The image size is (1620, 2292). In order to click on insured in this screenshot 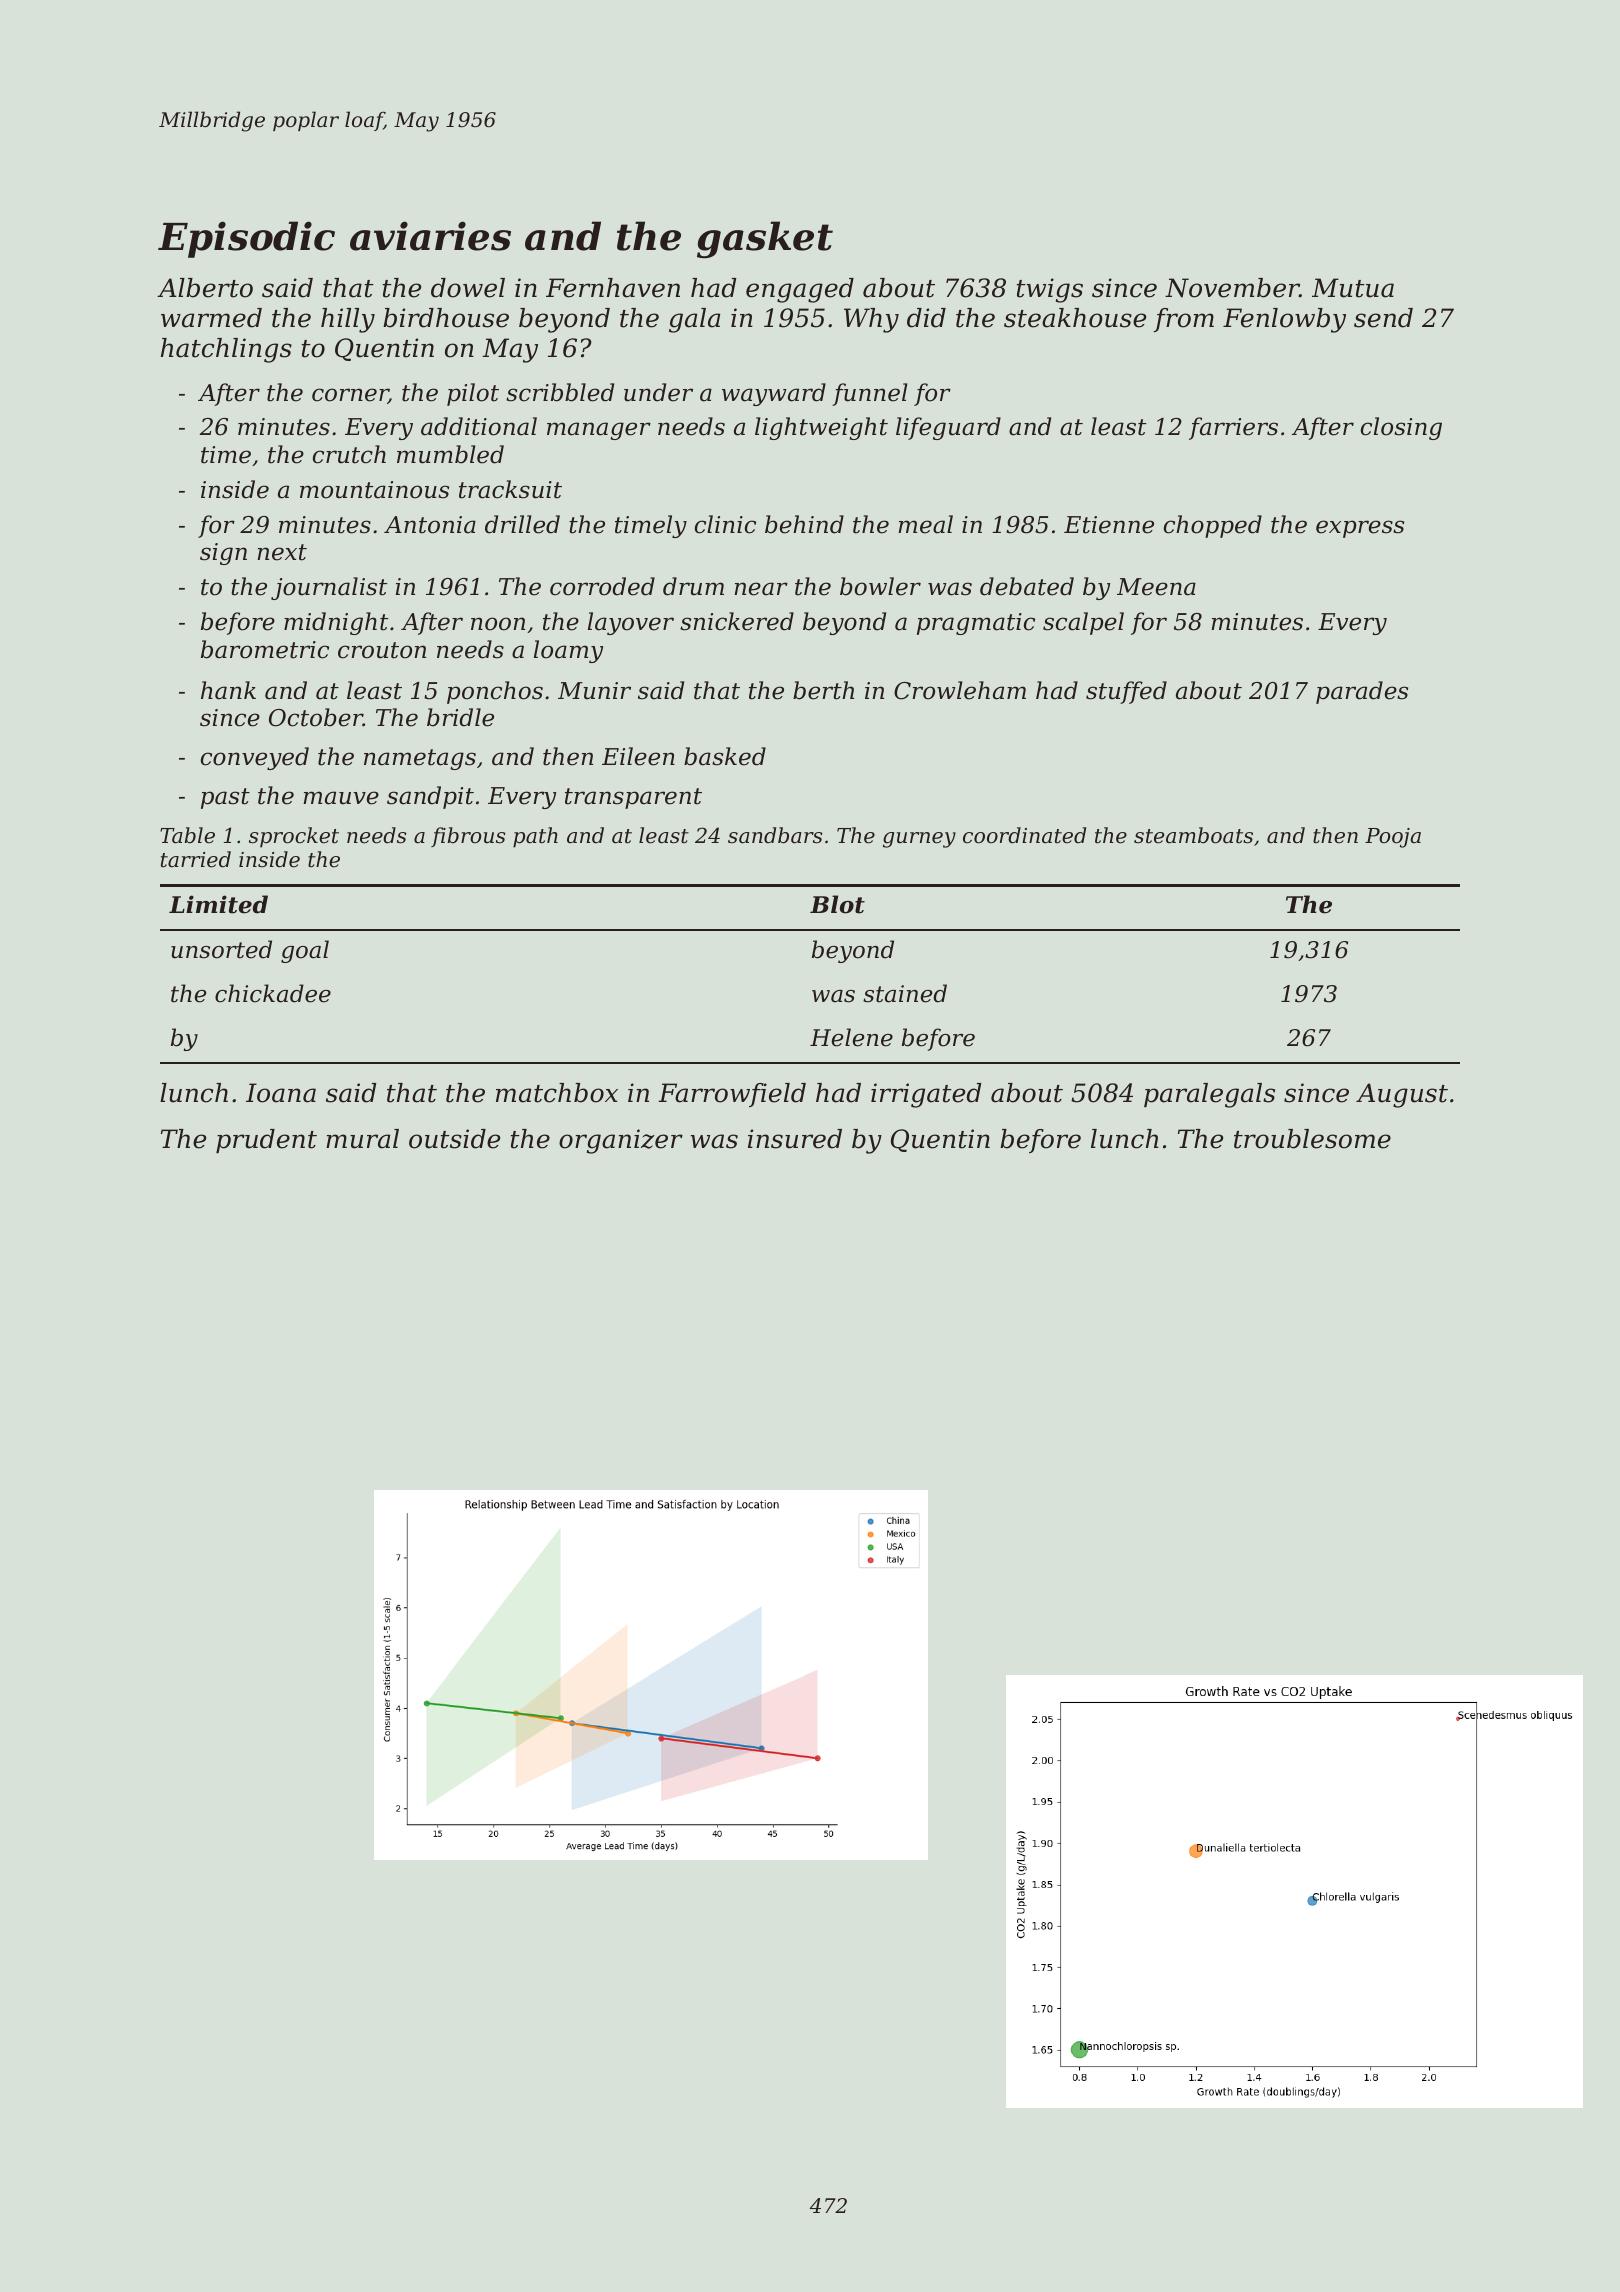, I will do `click(795, 1139)`.
